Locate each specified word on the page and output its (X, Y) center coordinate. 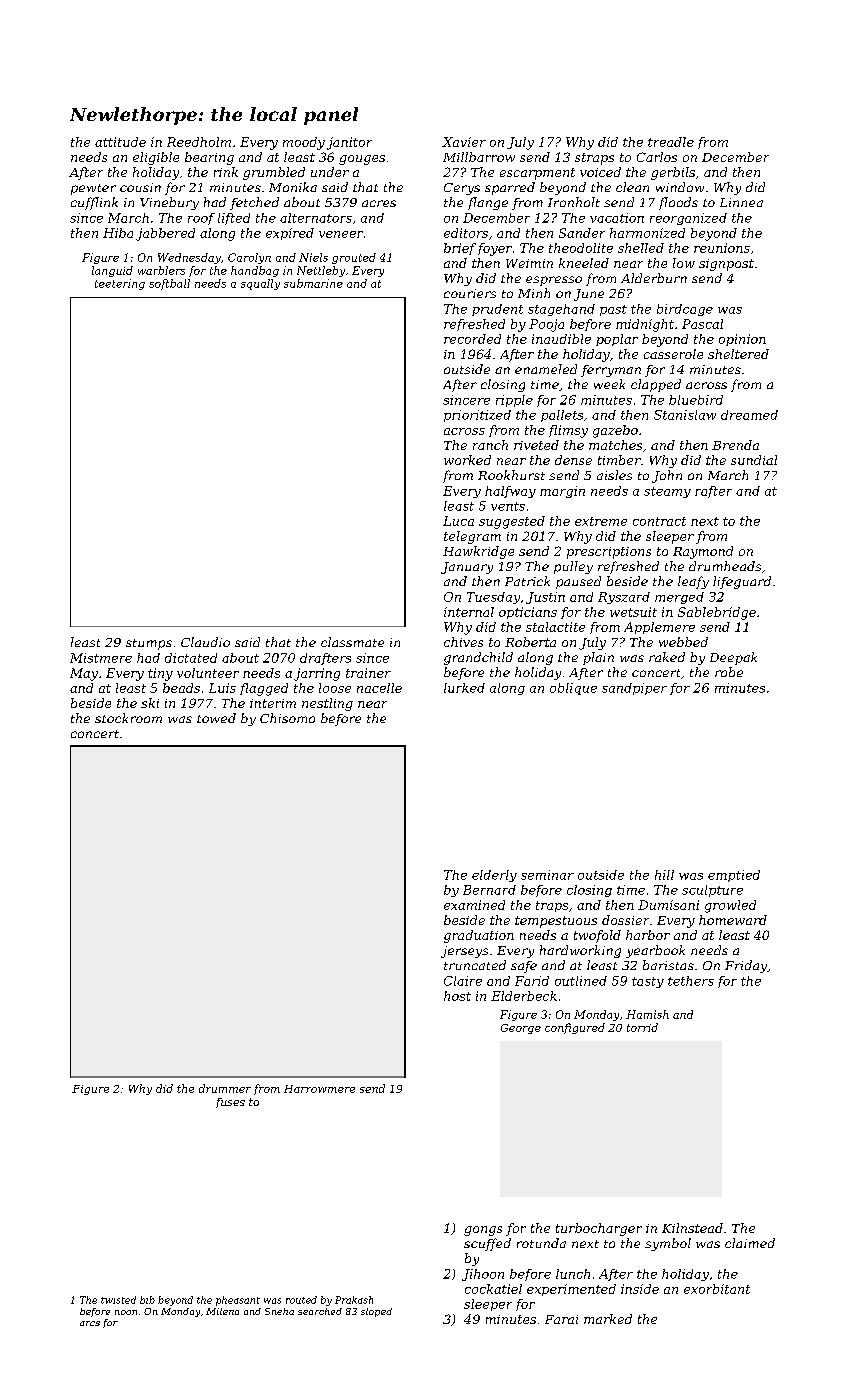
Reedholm (199, 142)
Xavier (464, 142)
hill (664, 875)
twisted (118, 1300)
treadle (671, 142)
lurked (464, 688)
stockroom (128, 718)
